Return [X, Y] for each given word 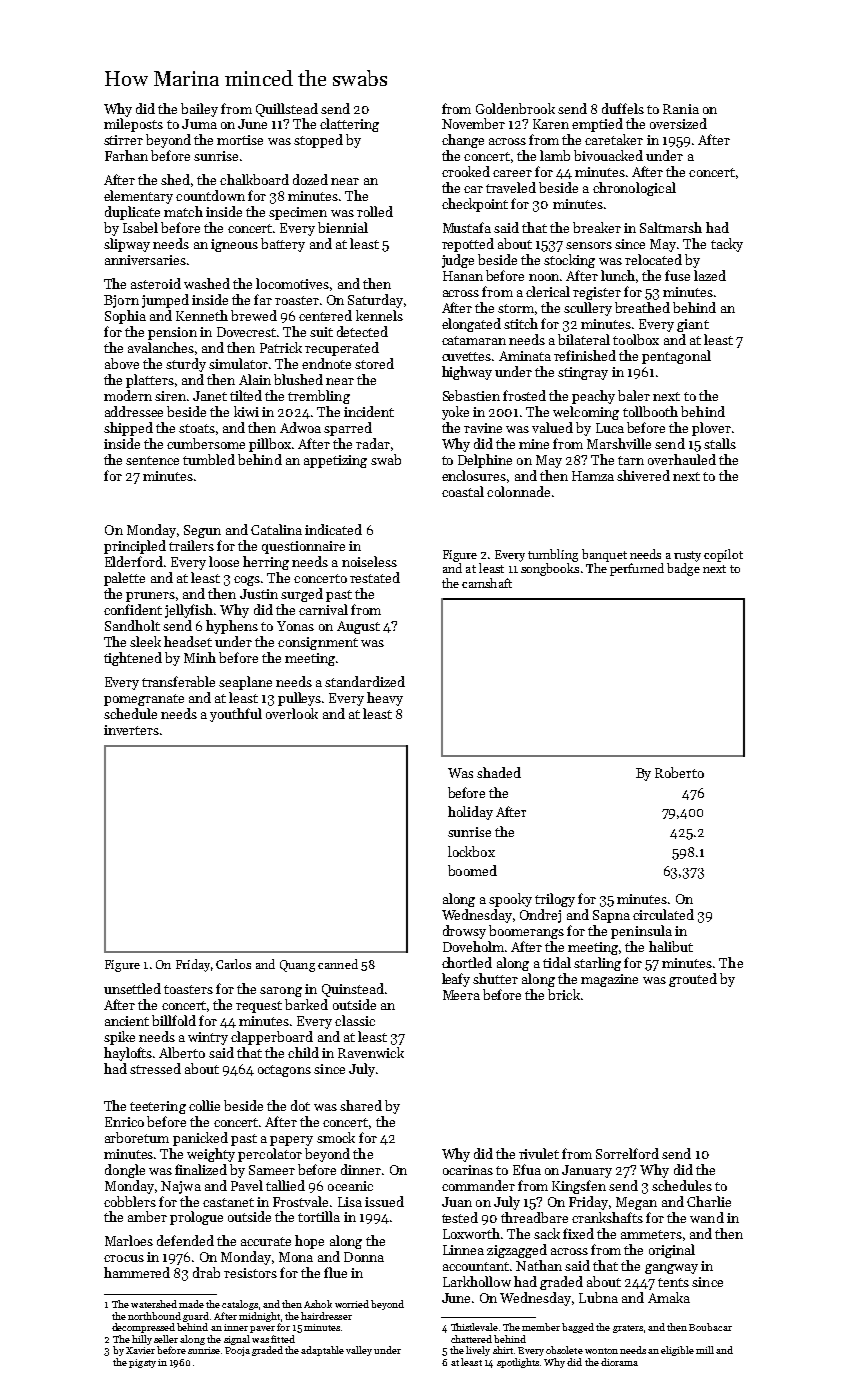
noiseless [369, 561]
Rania [681, 109]
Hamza [593, 476]
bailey [199, 110]
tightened [133, 659]
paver [262, 1329]
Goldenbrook [515, 108]
